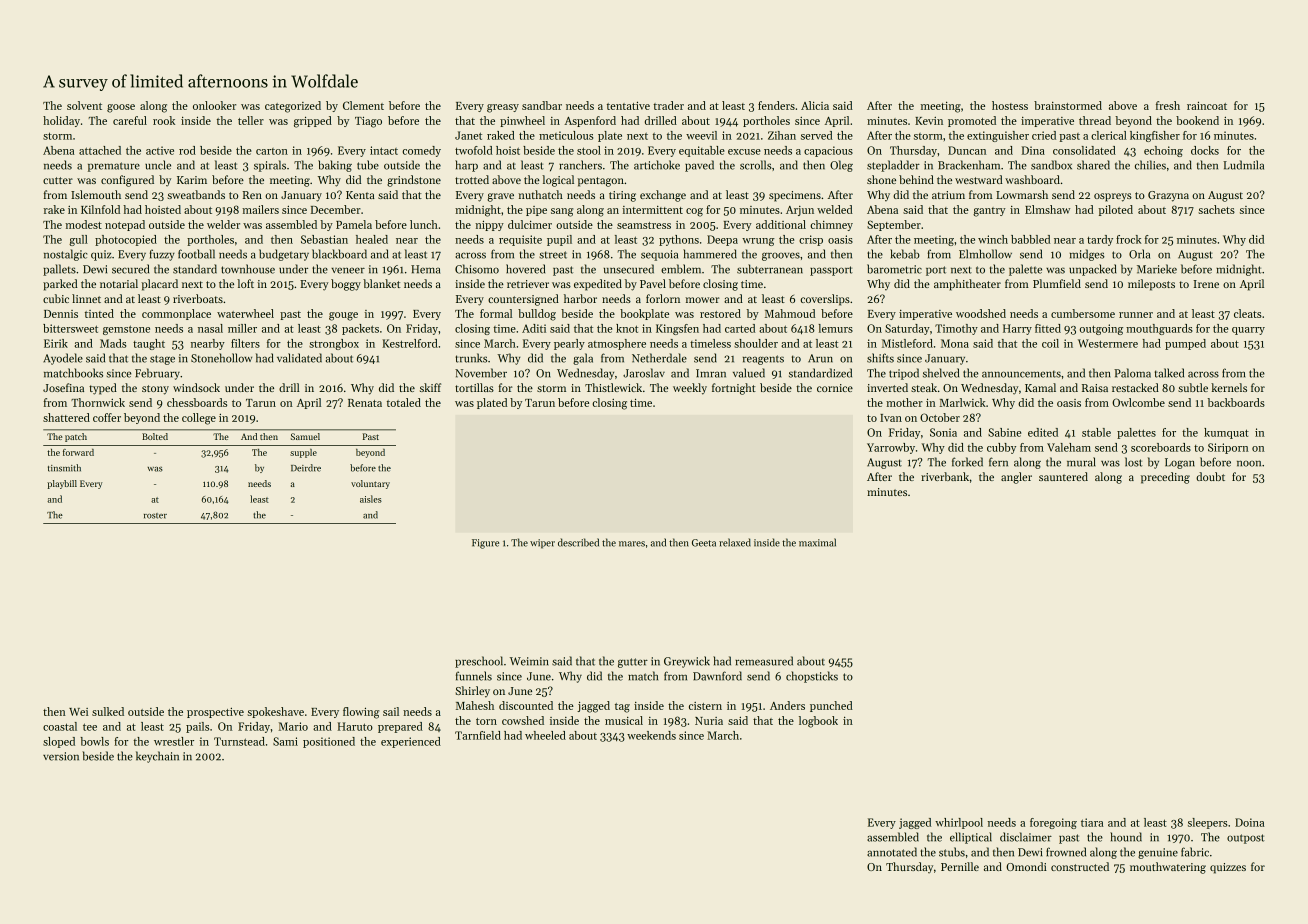 The height and width of the page is (924, 1308). Describe the element at coordinates (892, 852) in the page. I see `annotated` at that location.
